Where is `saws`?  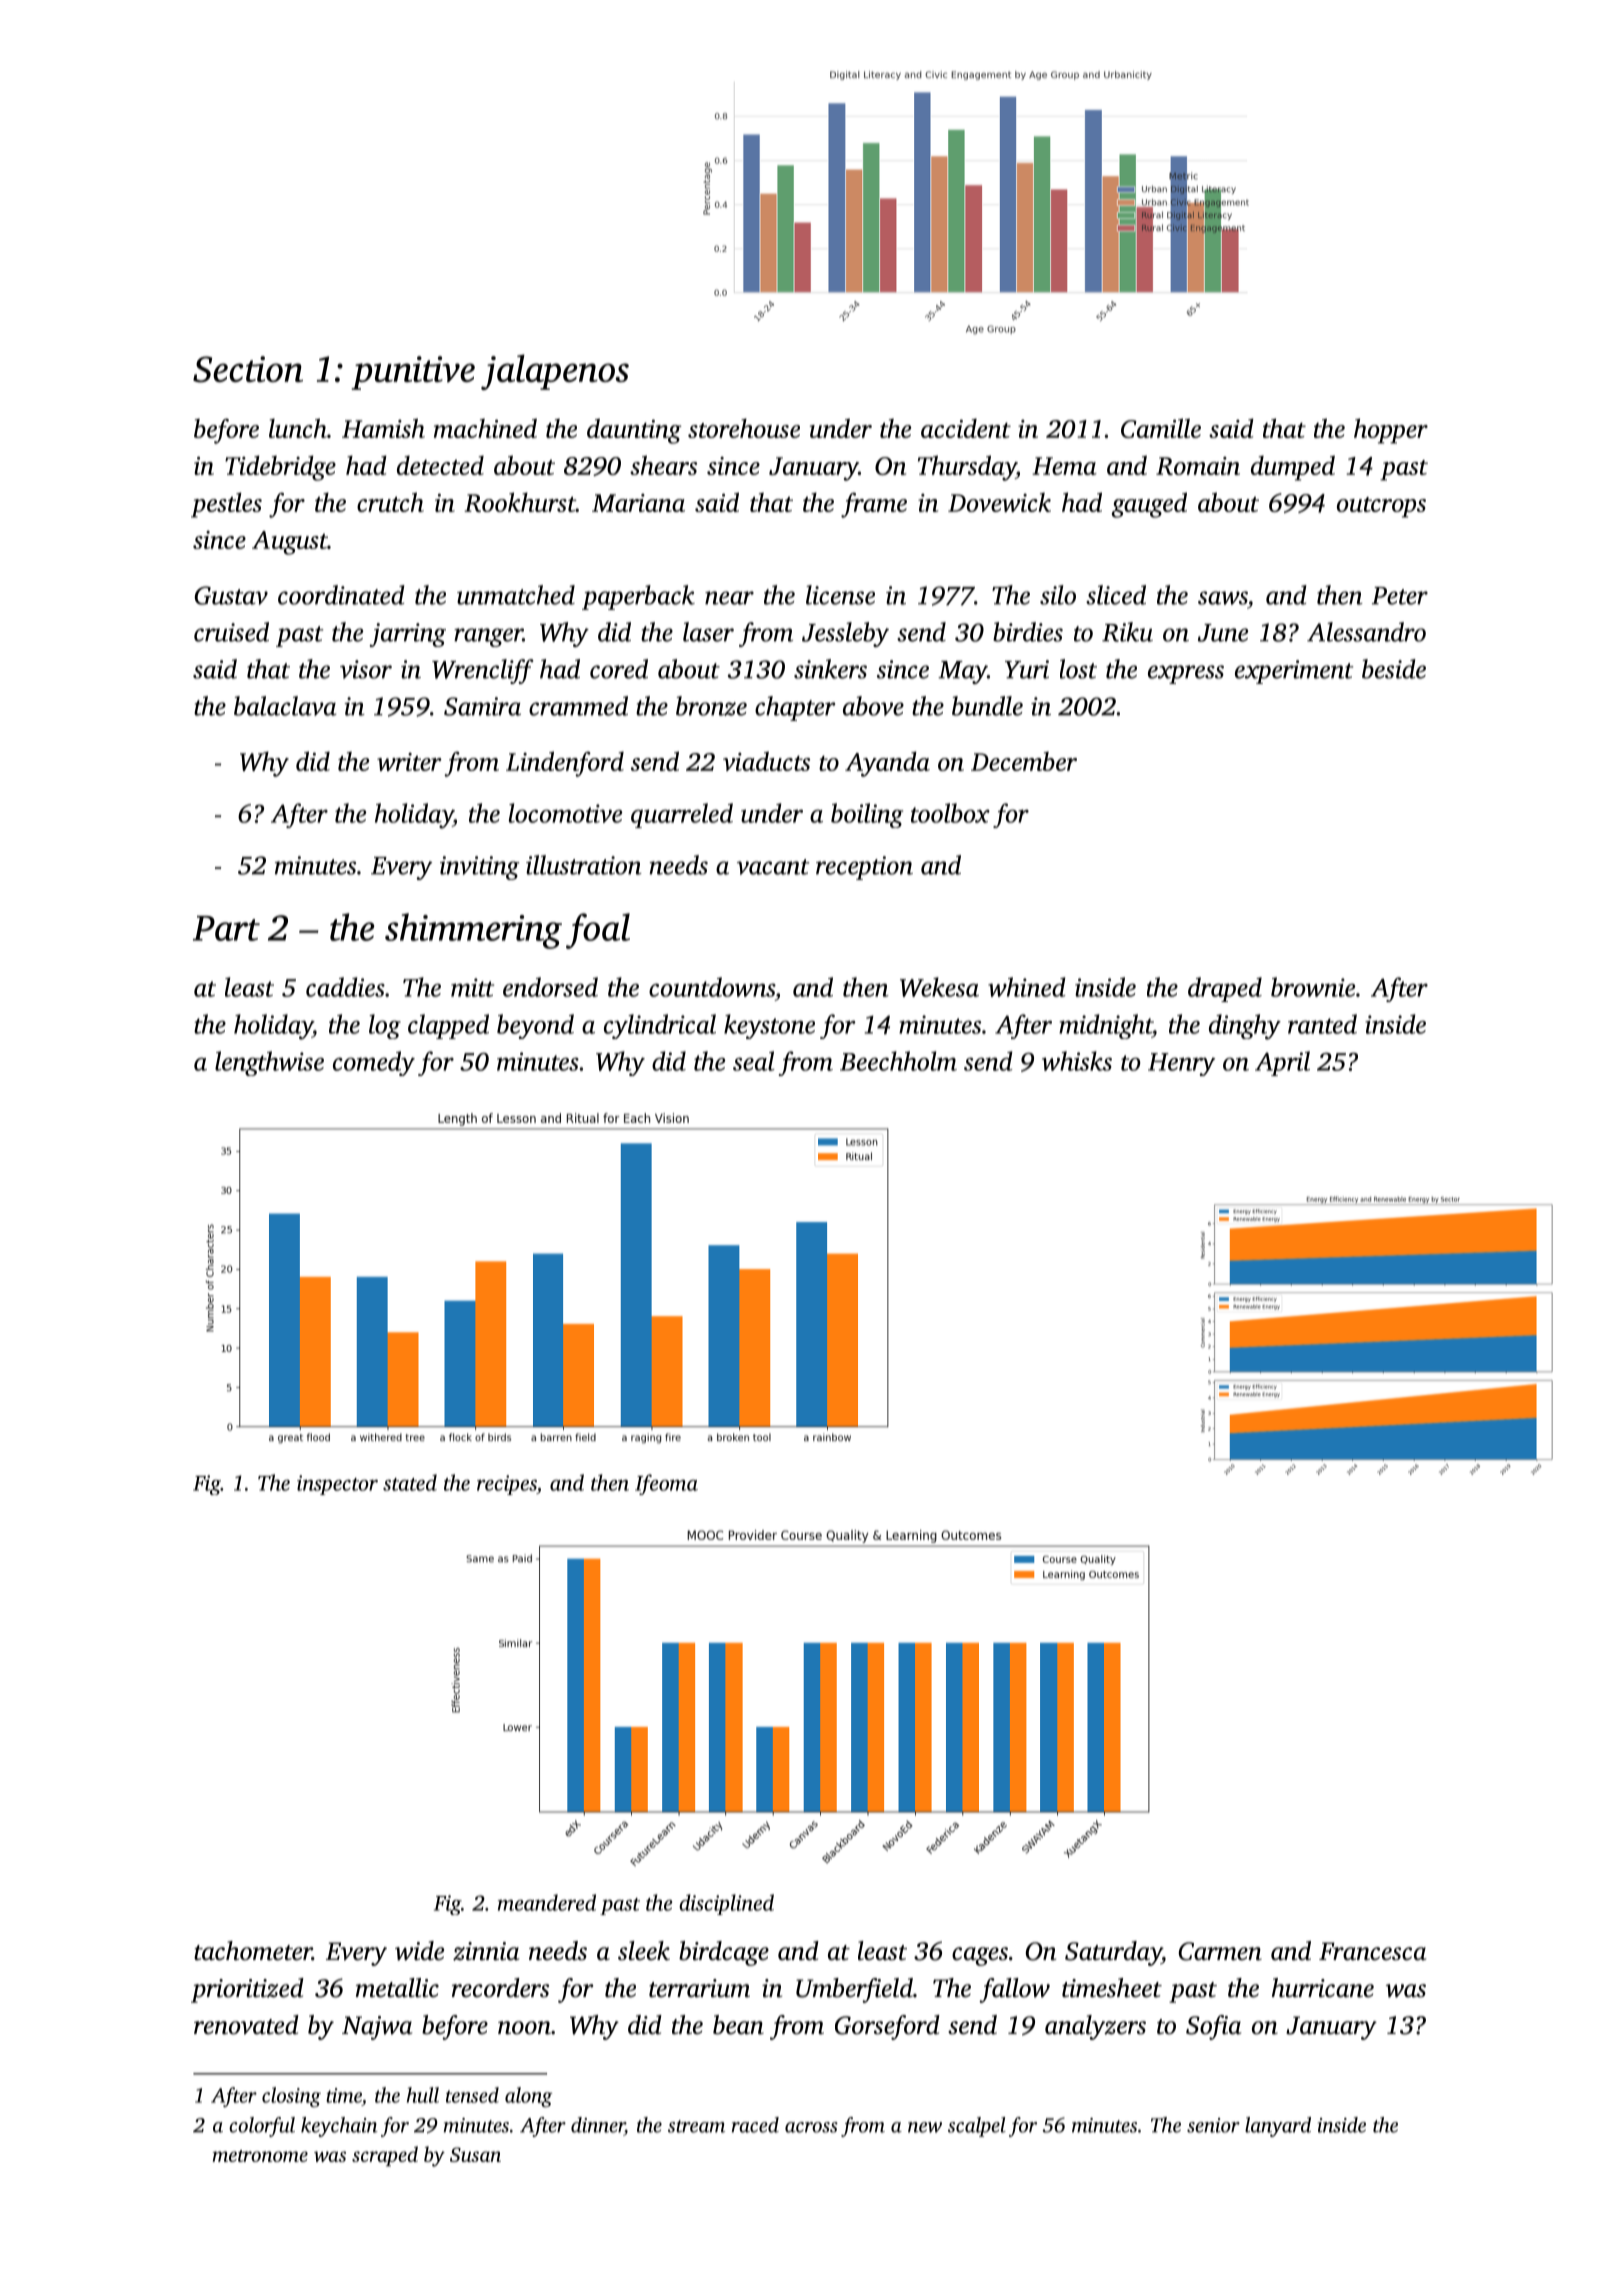
saws is located at coordinates (1223, 598).
